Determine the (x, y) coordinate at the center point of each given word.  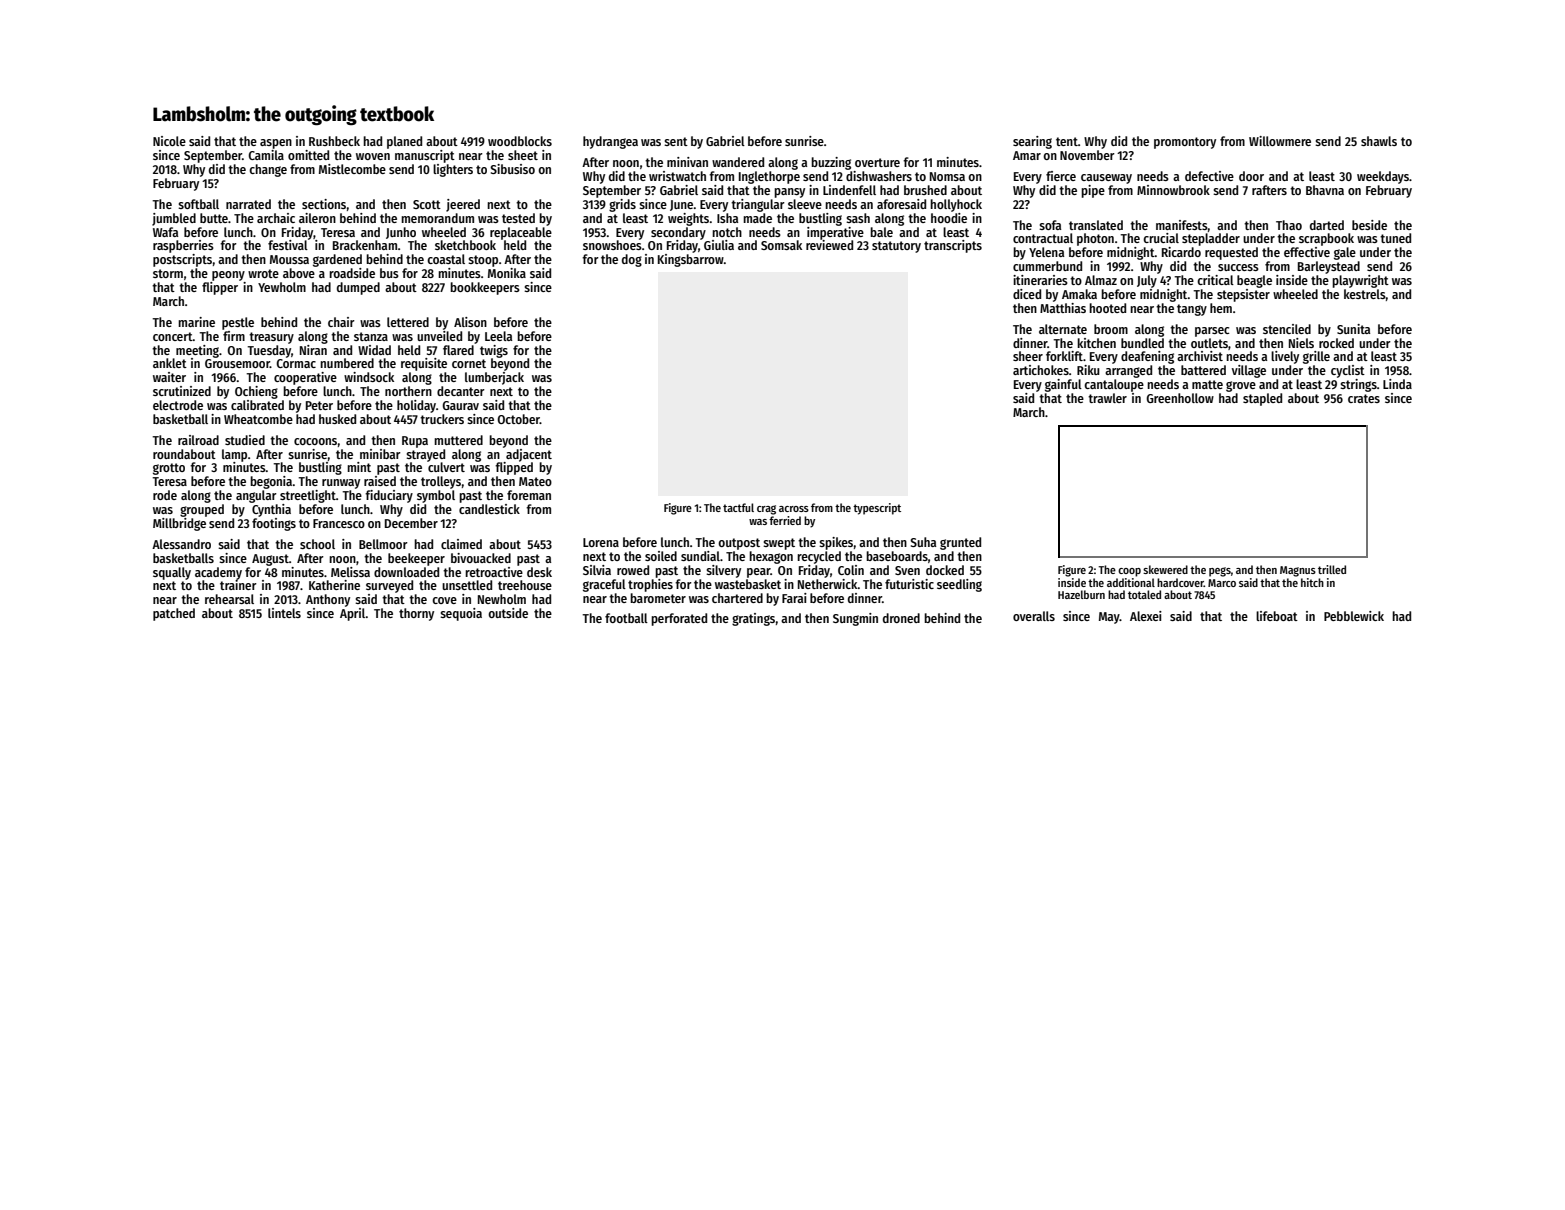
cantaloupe (1114, 385)
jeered (463, 205)
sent (676, 141)
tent (1067, 141)
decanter (461, 391)
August (270, 560)
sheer (1028, 356)
